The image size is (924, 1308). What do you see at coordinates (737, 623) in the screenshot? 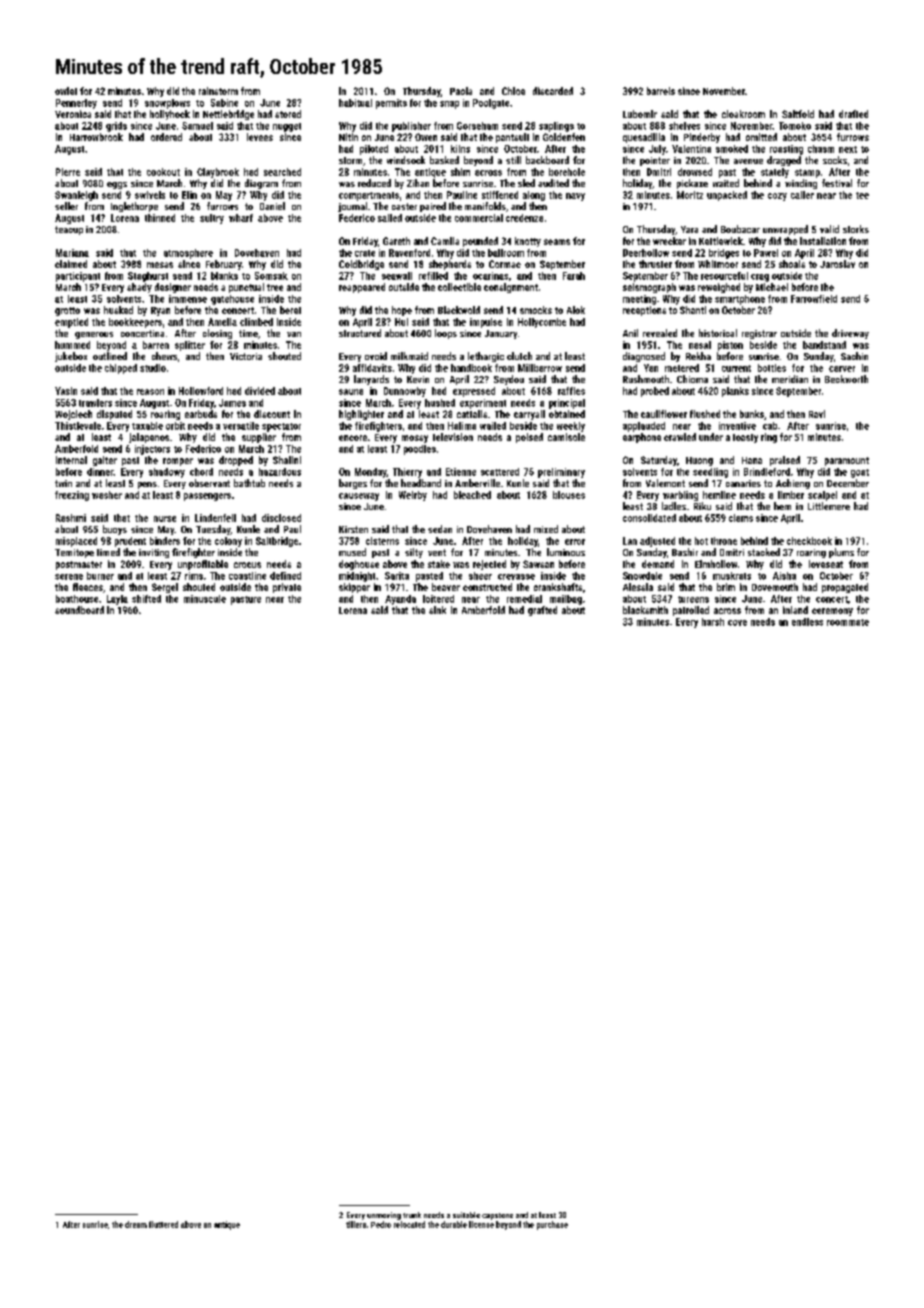
I see `cove` at bounding box center [737, 623].
